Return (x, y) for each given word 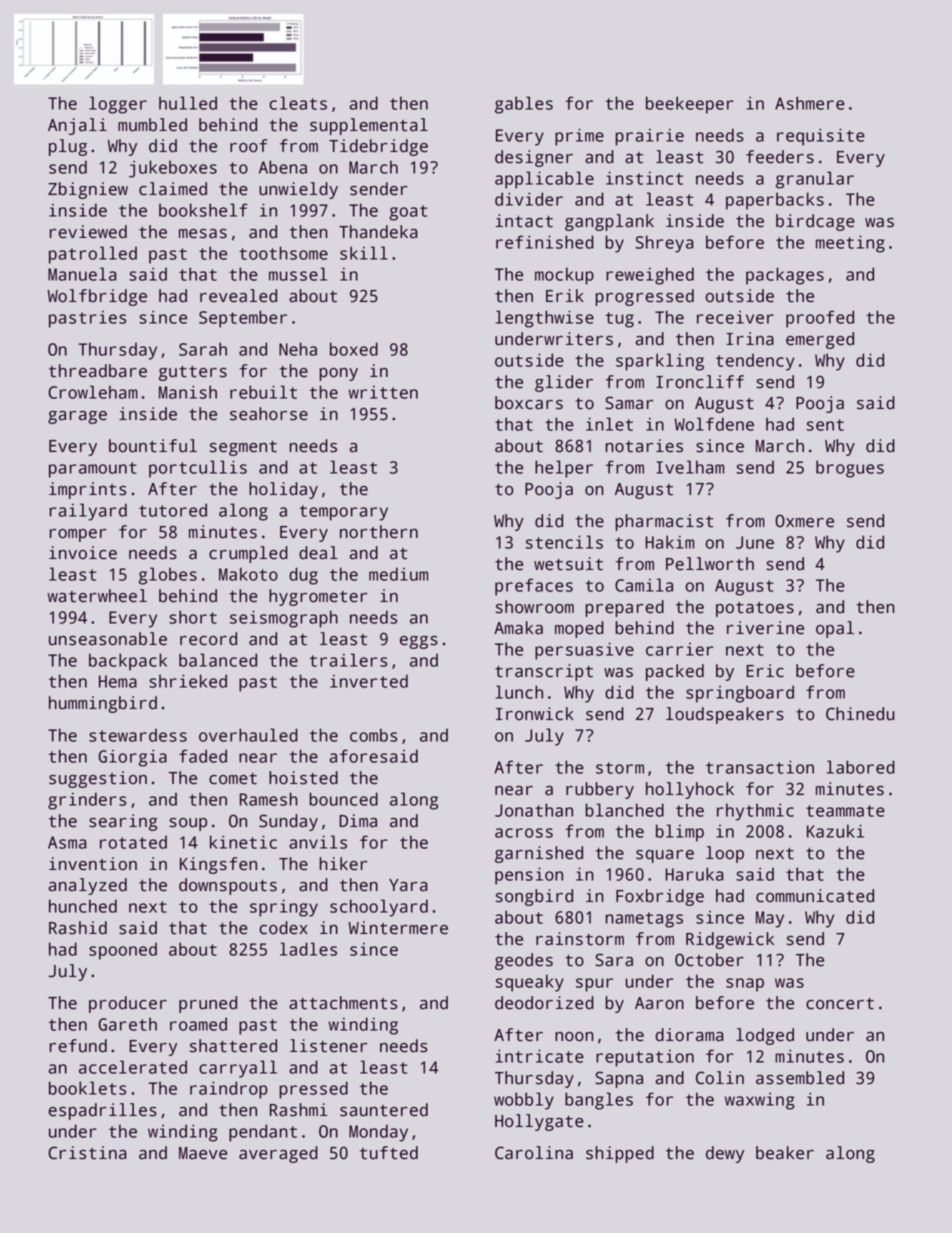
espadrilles (102, 1111)
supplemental (369, 126)
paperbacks (775, 201)
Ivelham (690, 467)
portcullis (198, 469)
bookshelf (203, 210)
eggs (419, 642)
